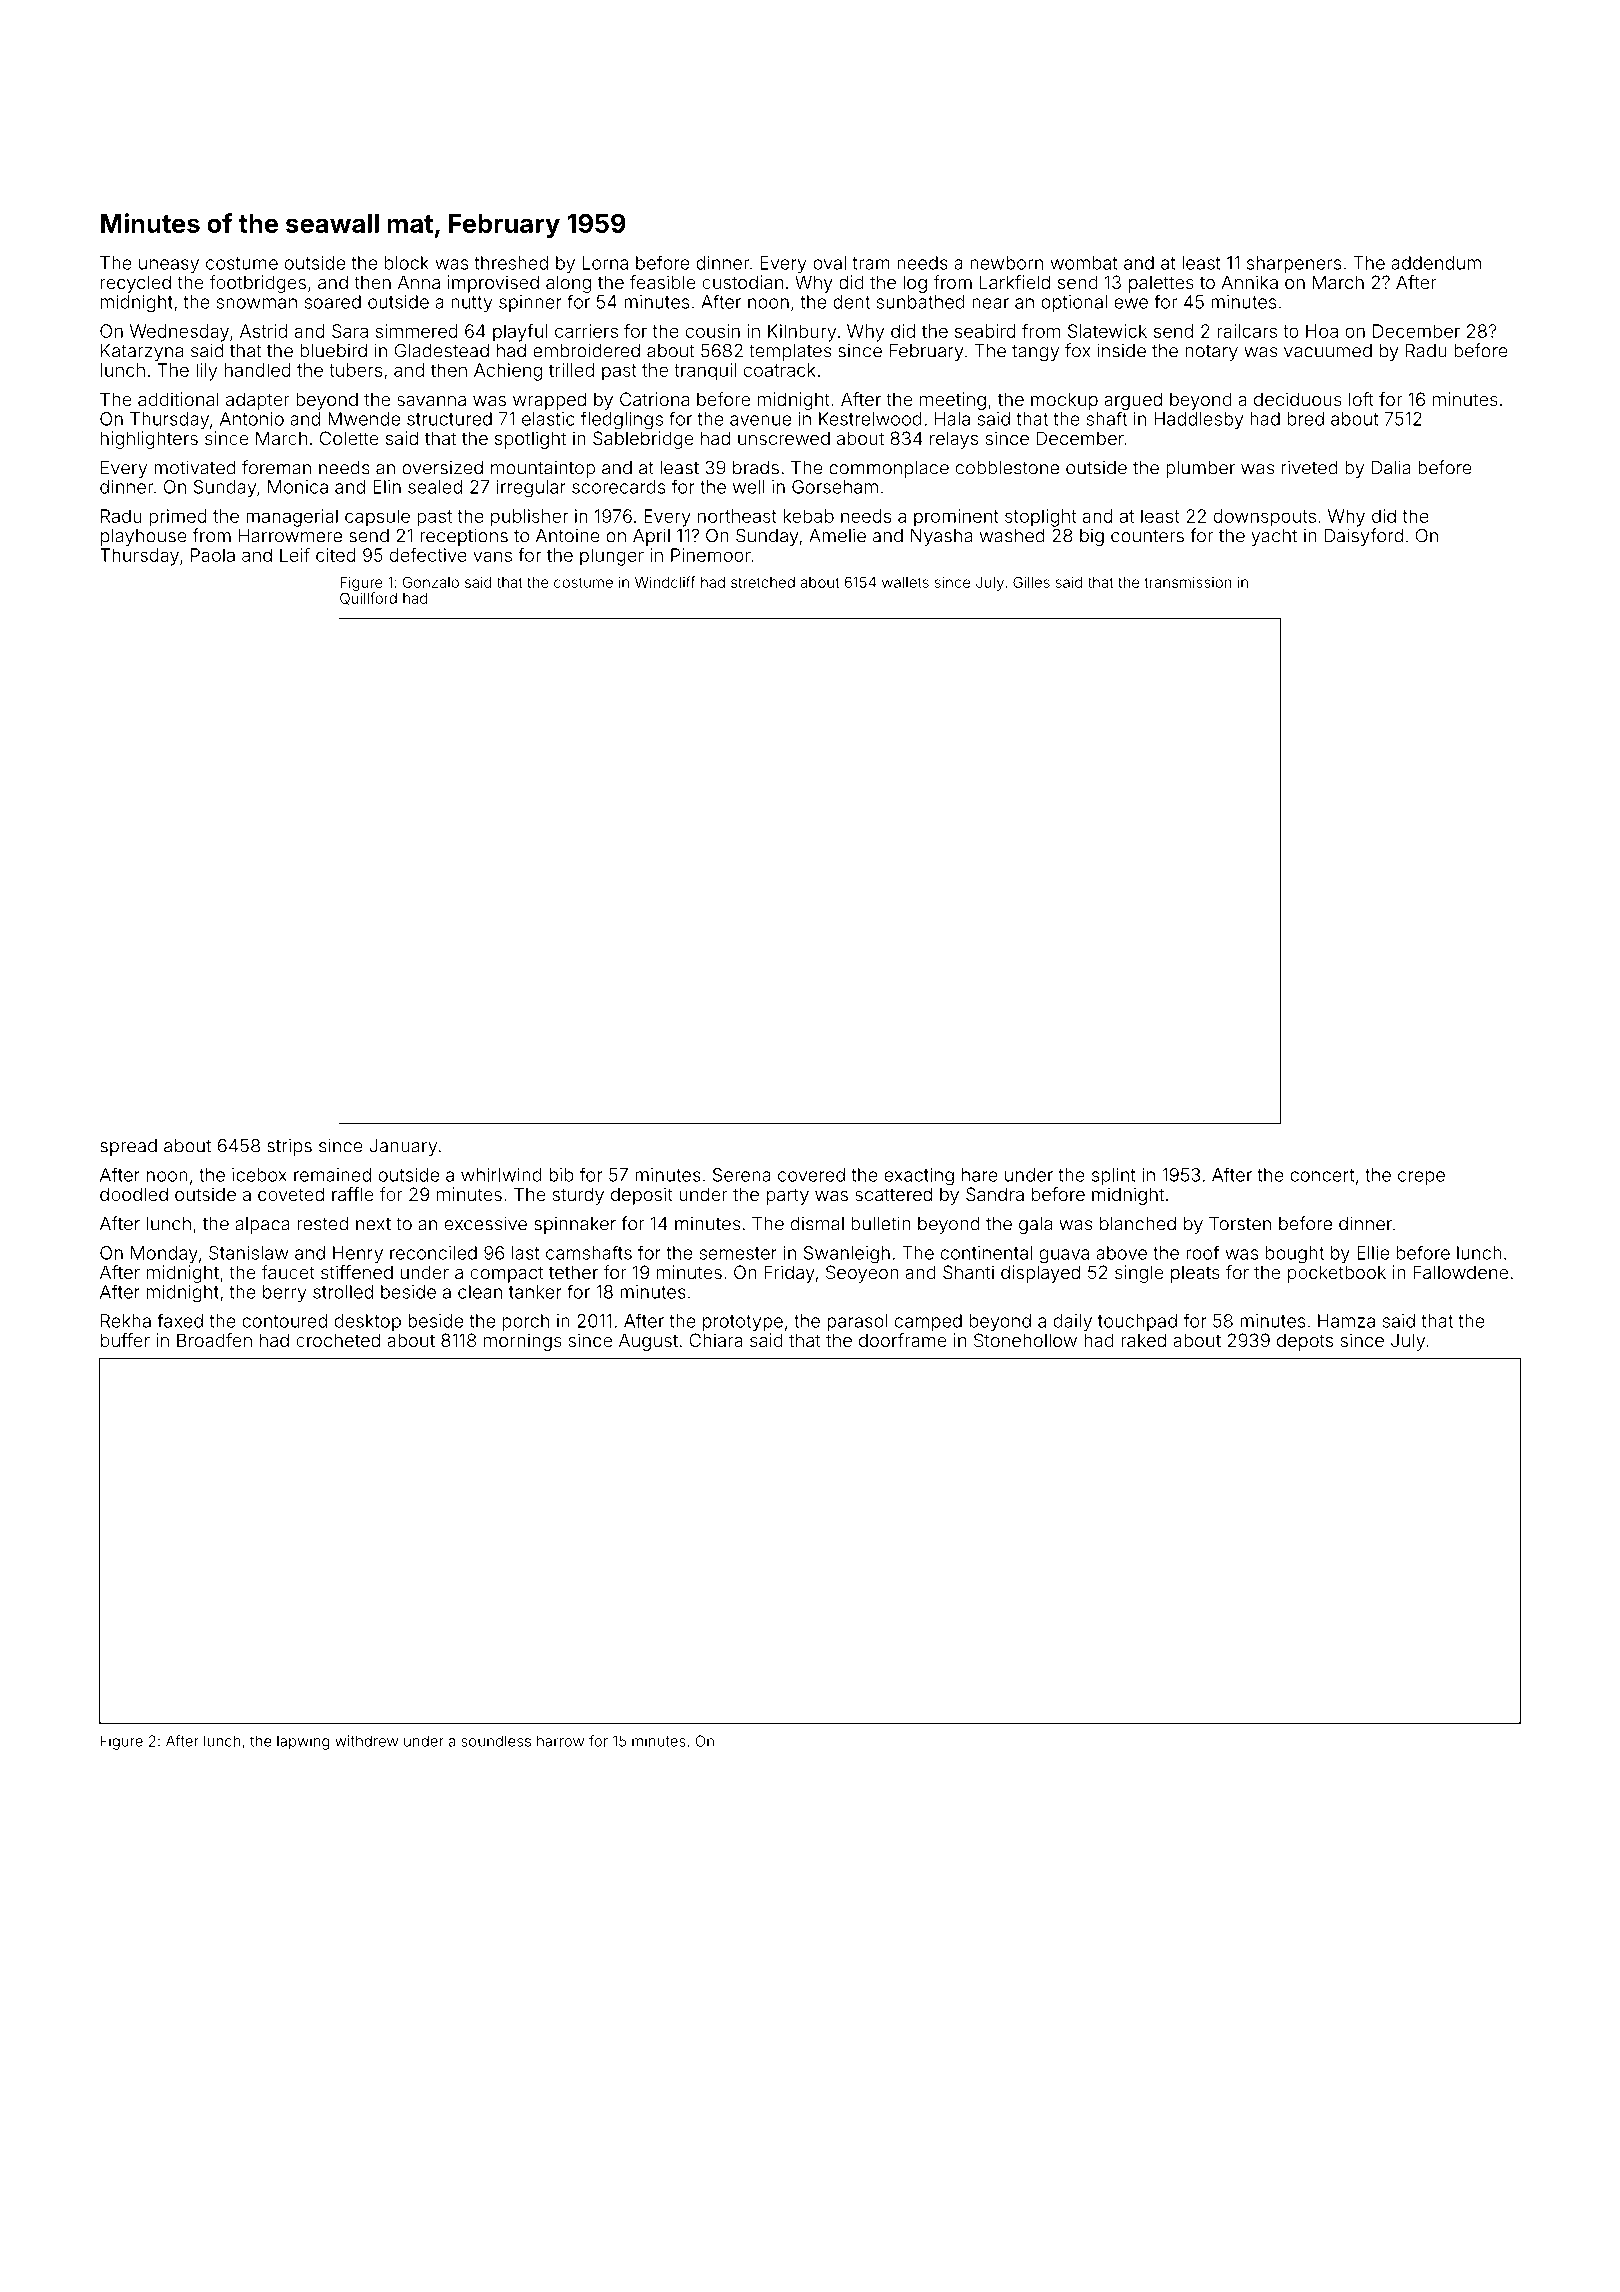 This page has height=2292, width=1620. I want to click on depots, so click(1305, 1342).
